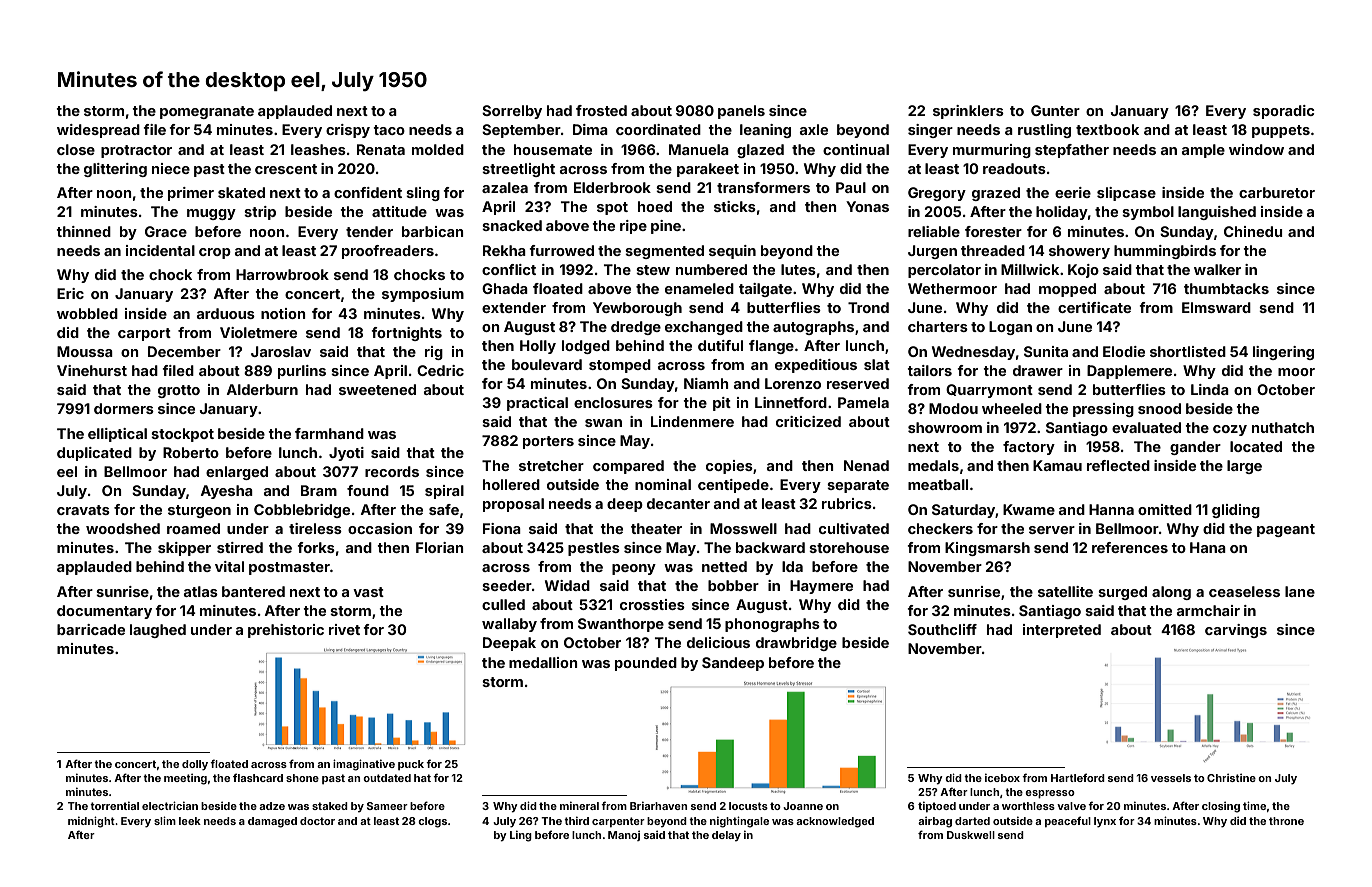 This screenshot has height=887, width=1372. I want to click on Duskwell, so click(971, 835).
